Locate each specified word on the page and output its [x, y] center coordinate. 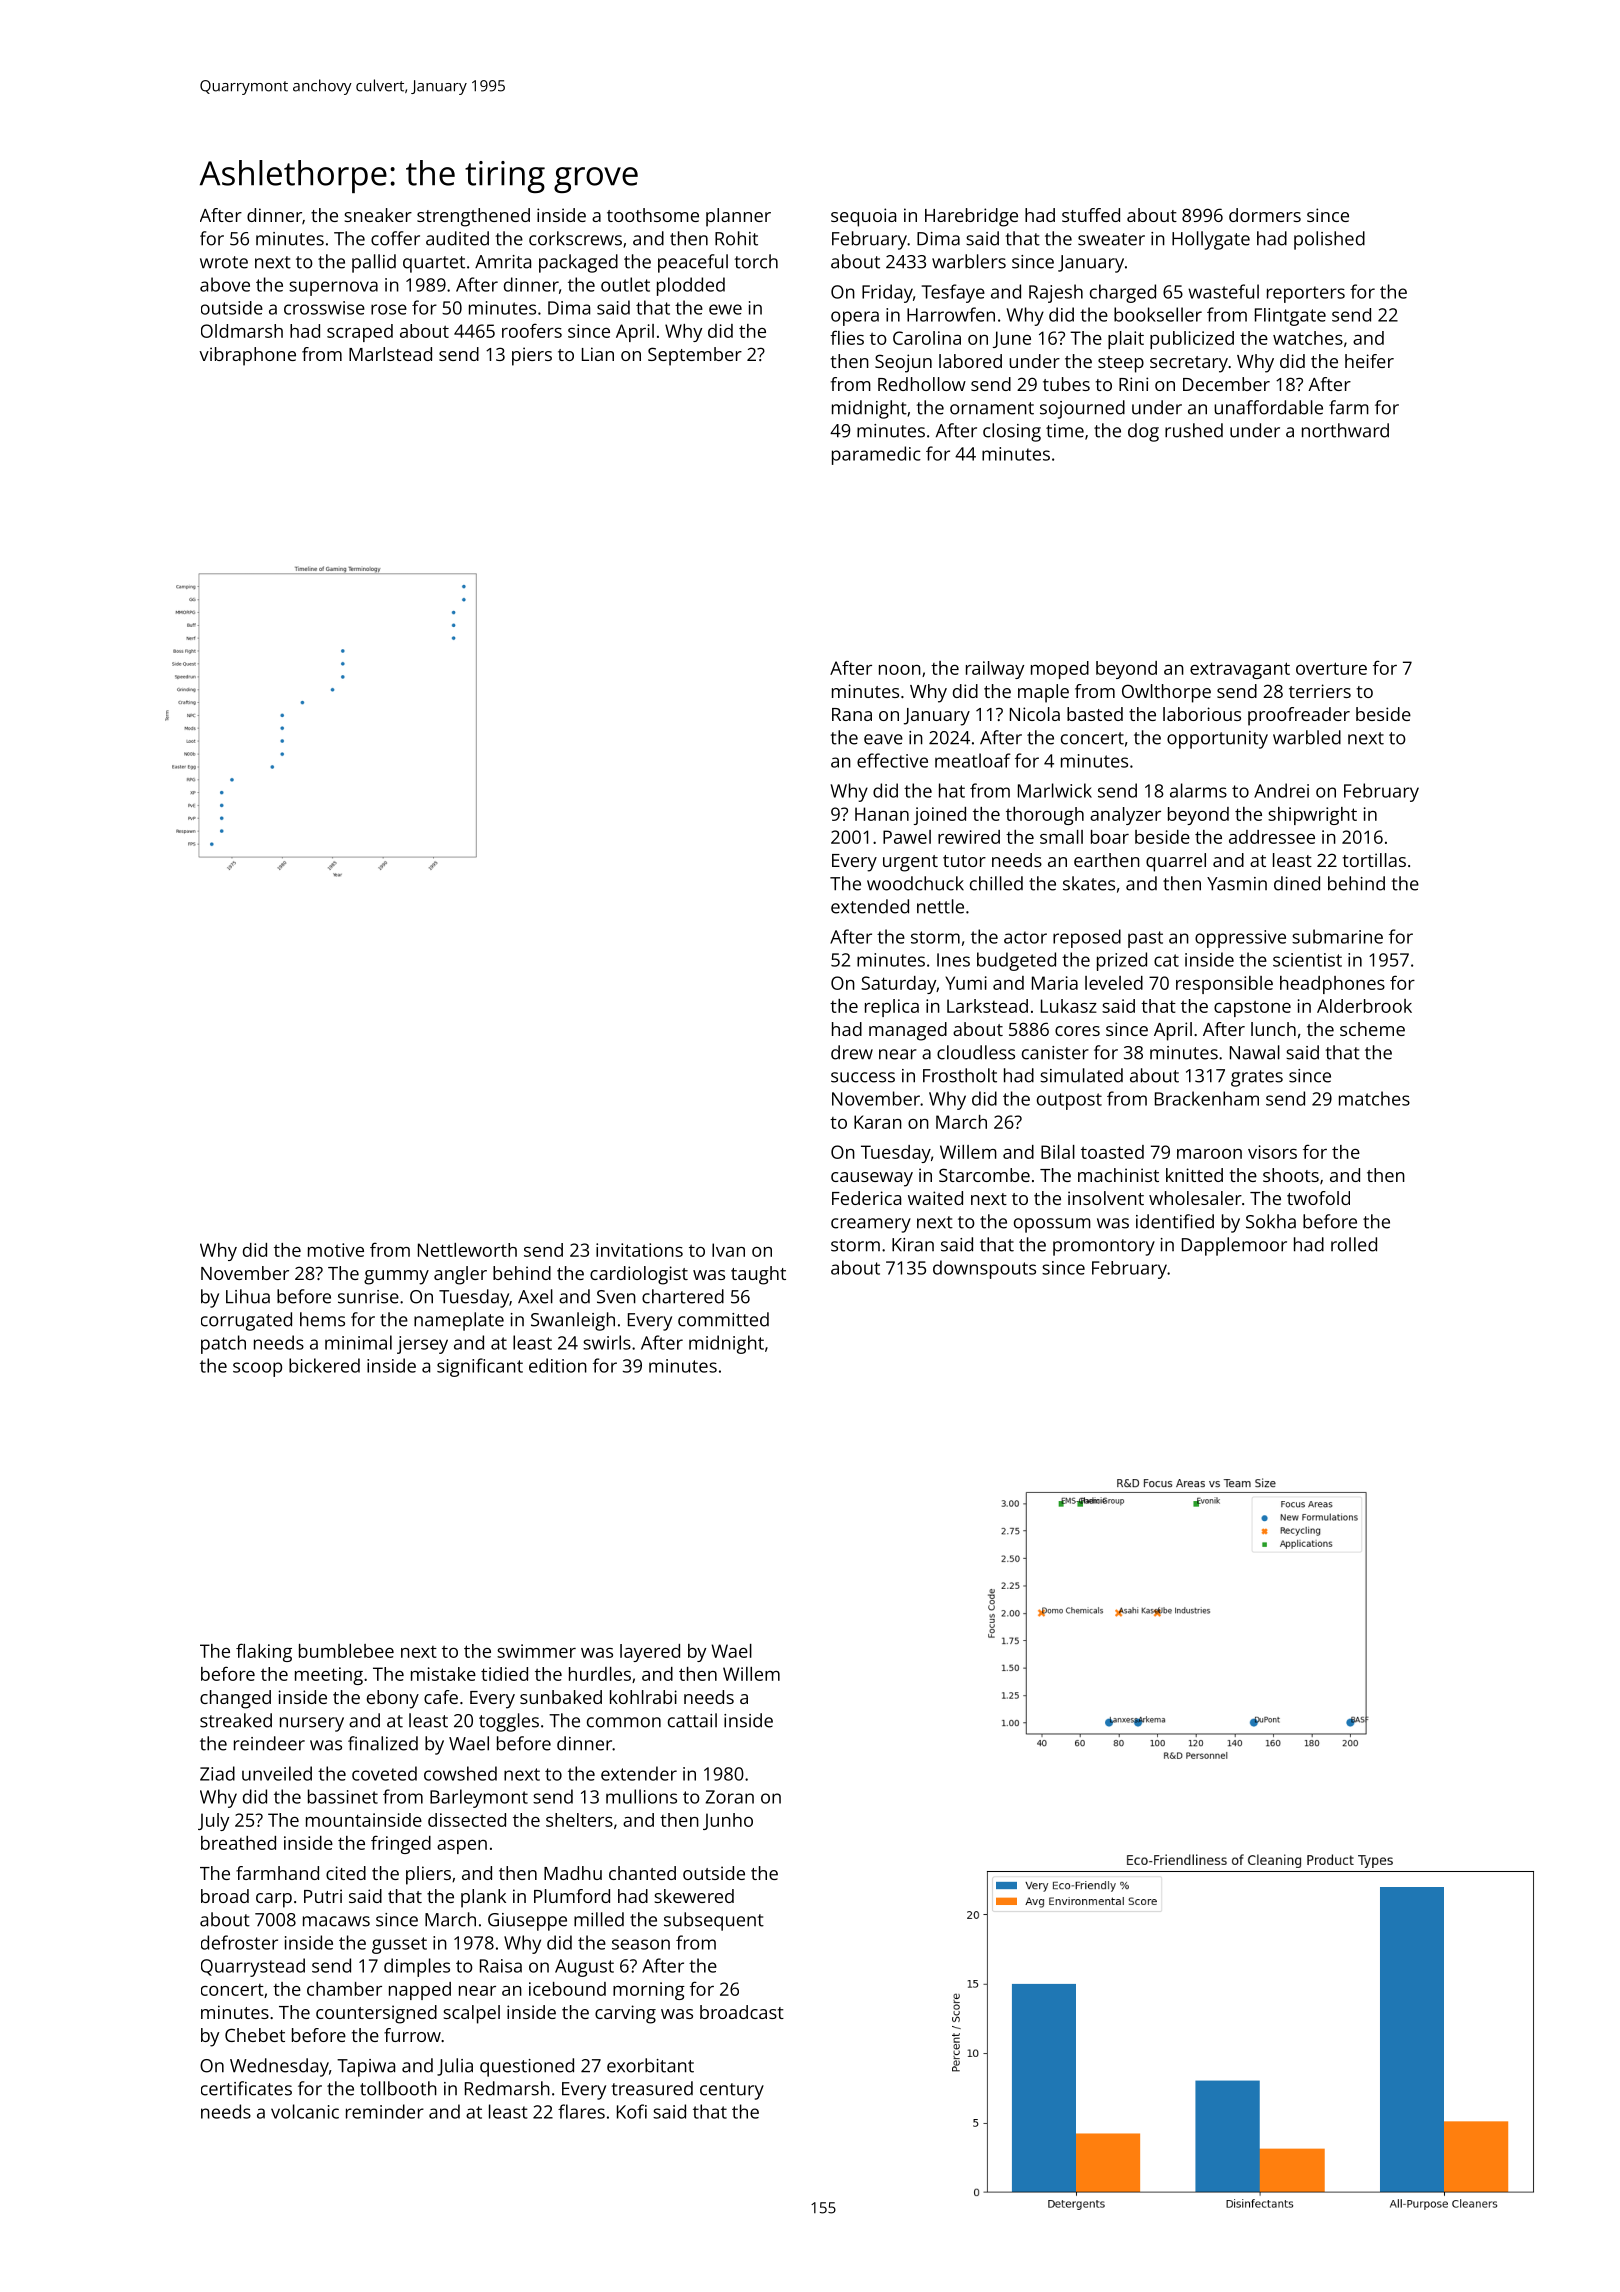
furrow [412, 2035]
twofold [1318, 1198]
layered [650, 1653]
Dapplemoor [1234, 1246]
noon [900, 670]
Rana [852, 714]
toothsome [653, 215]
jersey [422, 1345]
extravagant [1240, 670]
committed [723, 1319]
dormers [1265, 215]
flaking [264, 1652]
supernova [333, 288]
